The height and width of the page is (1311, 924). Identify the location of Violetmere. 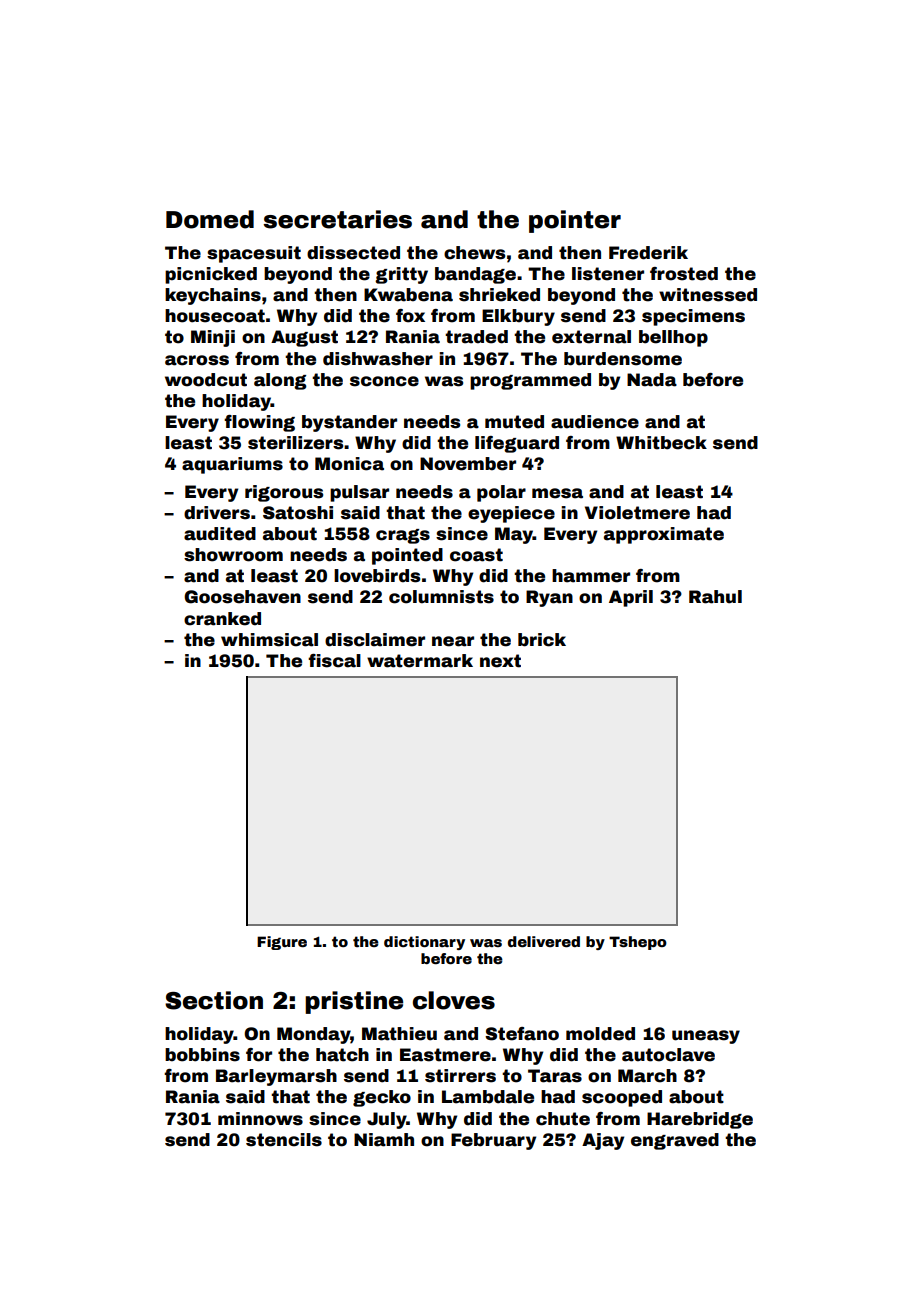
(637, 513).
